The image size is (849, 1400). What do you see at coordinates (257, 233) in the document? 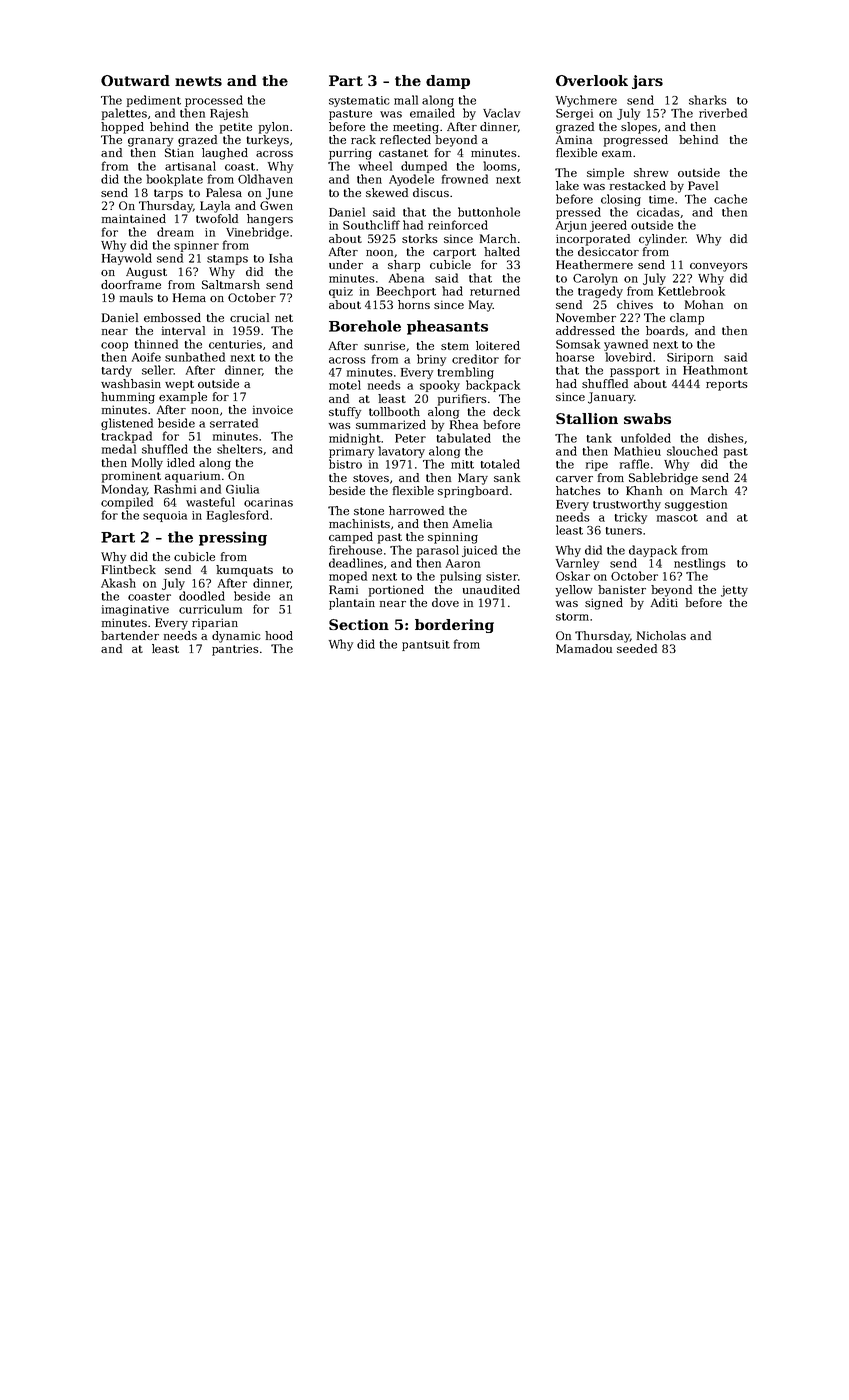
I see `Vinebridge` at bounding box center [257, 233].
